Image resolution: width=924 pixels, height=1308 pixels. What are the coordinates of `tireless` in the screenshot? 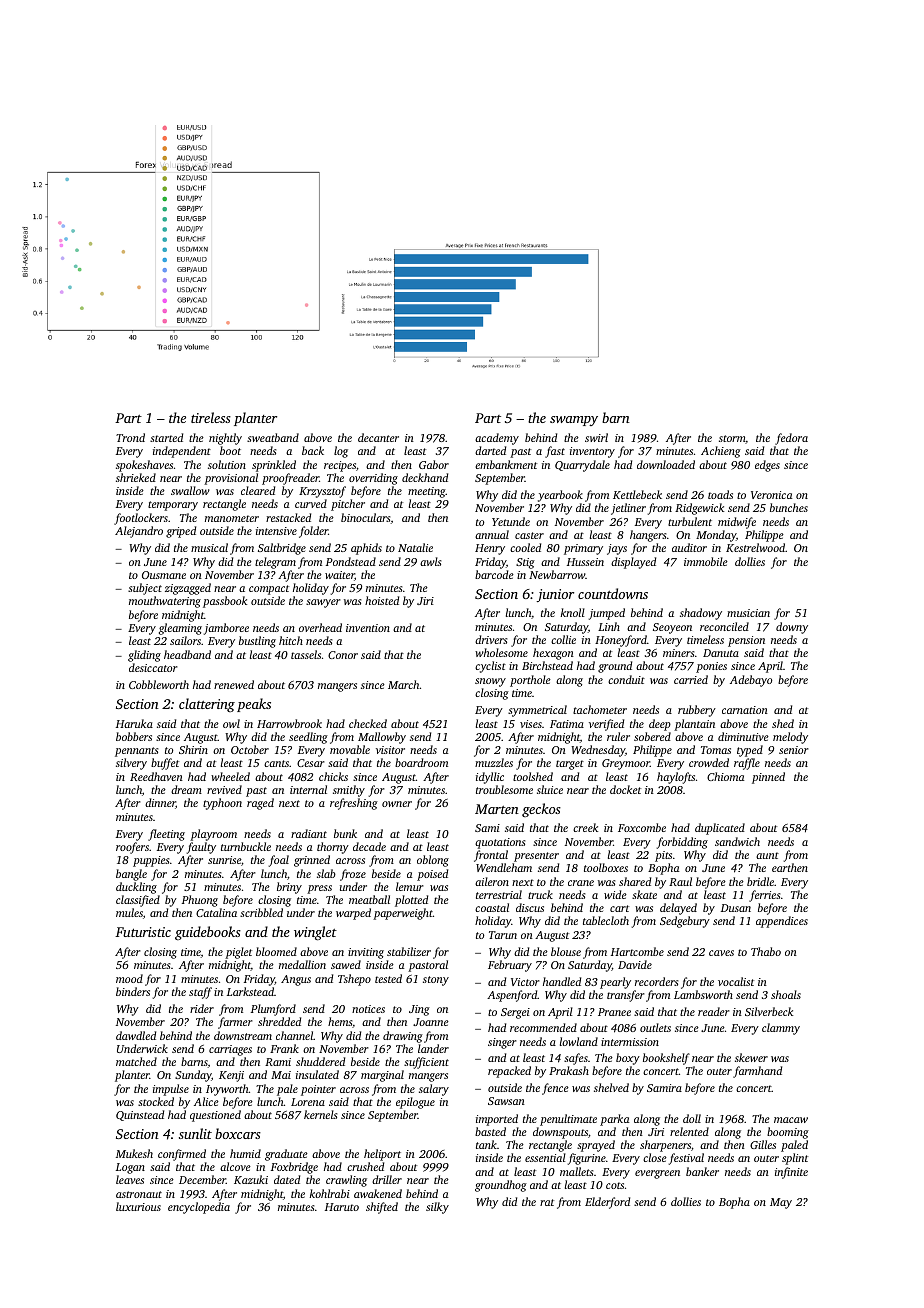 It's located at (211, 417).
